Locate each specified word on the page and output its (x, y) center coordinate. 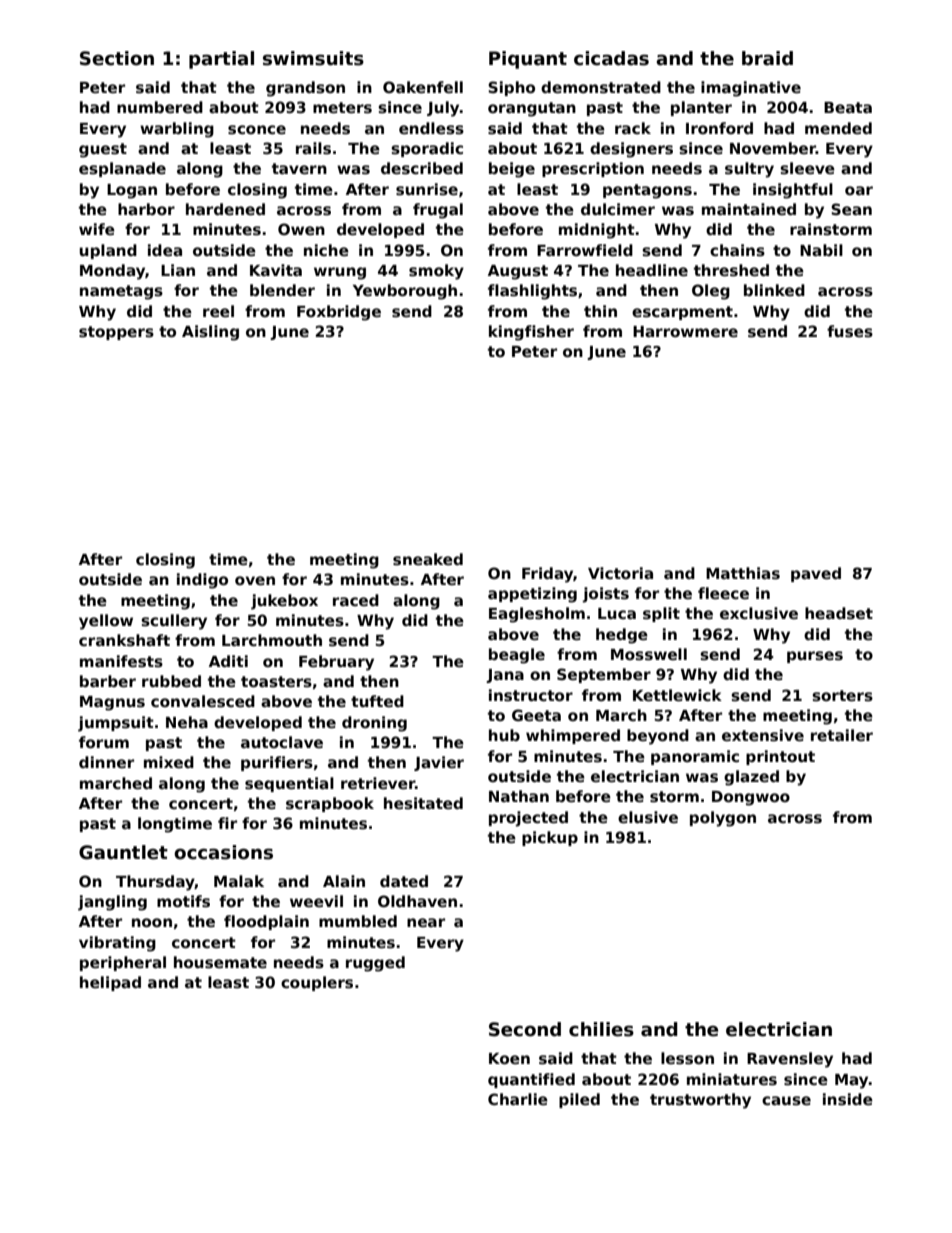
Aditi (228, 661)
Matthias (743, 573)
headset (839, 613)
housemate (220, 962)
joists (605, 595)
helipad (110, 983)
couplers (317, 983)
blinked (774, 290)
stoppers (116, 333)
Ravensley (790, 1060)
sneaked (428, 559)
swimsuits (313, 58)
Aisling (210, 333)
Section (117, 58)
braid (767, 58)
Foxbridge (339, 313)
